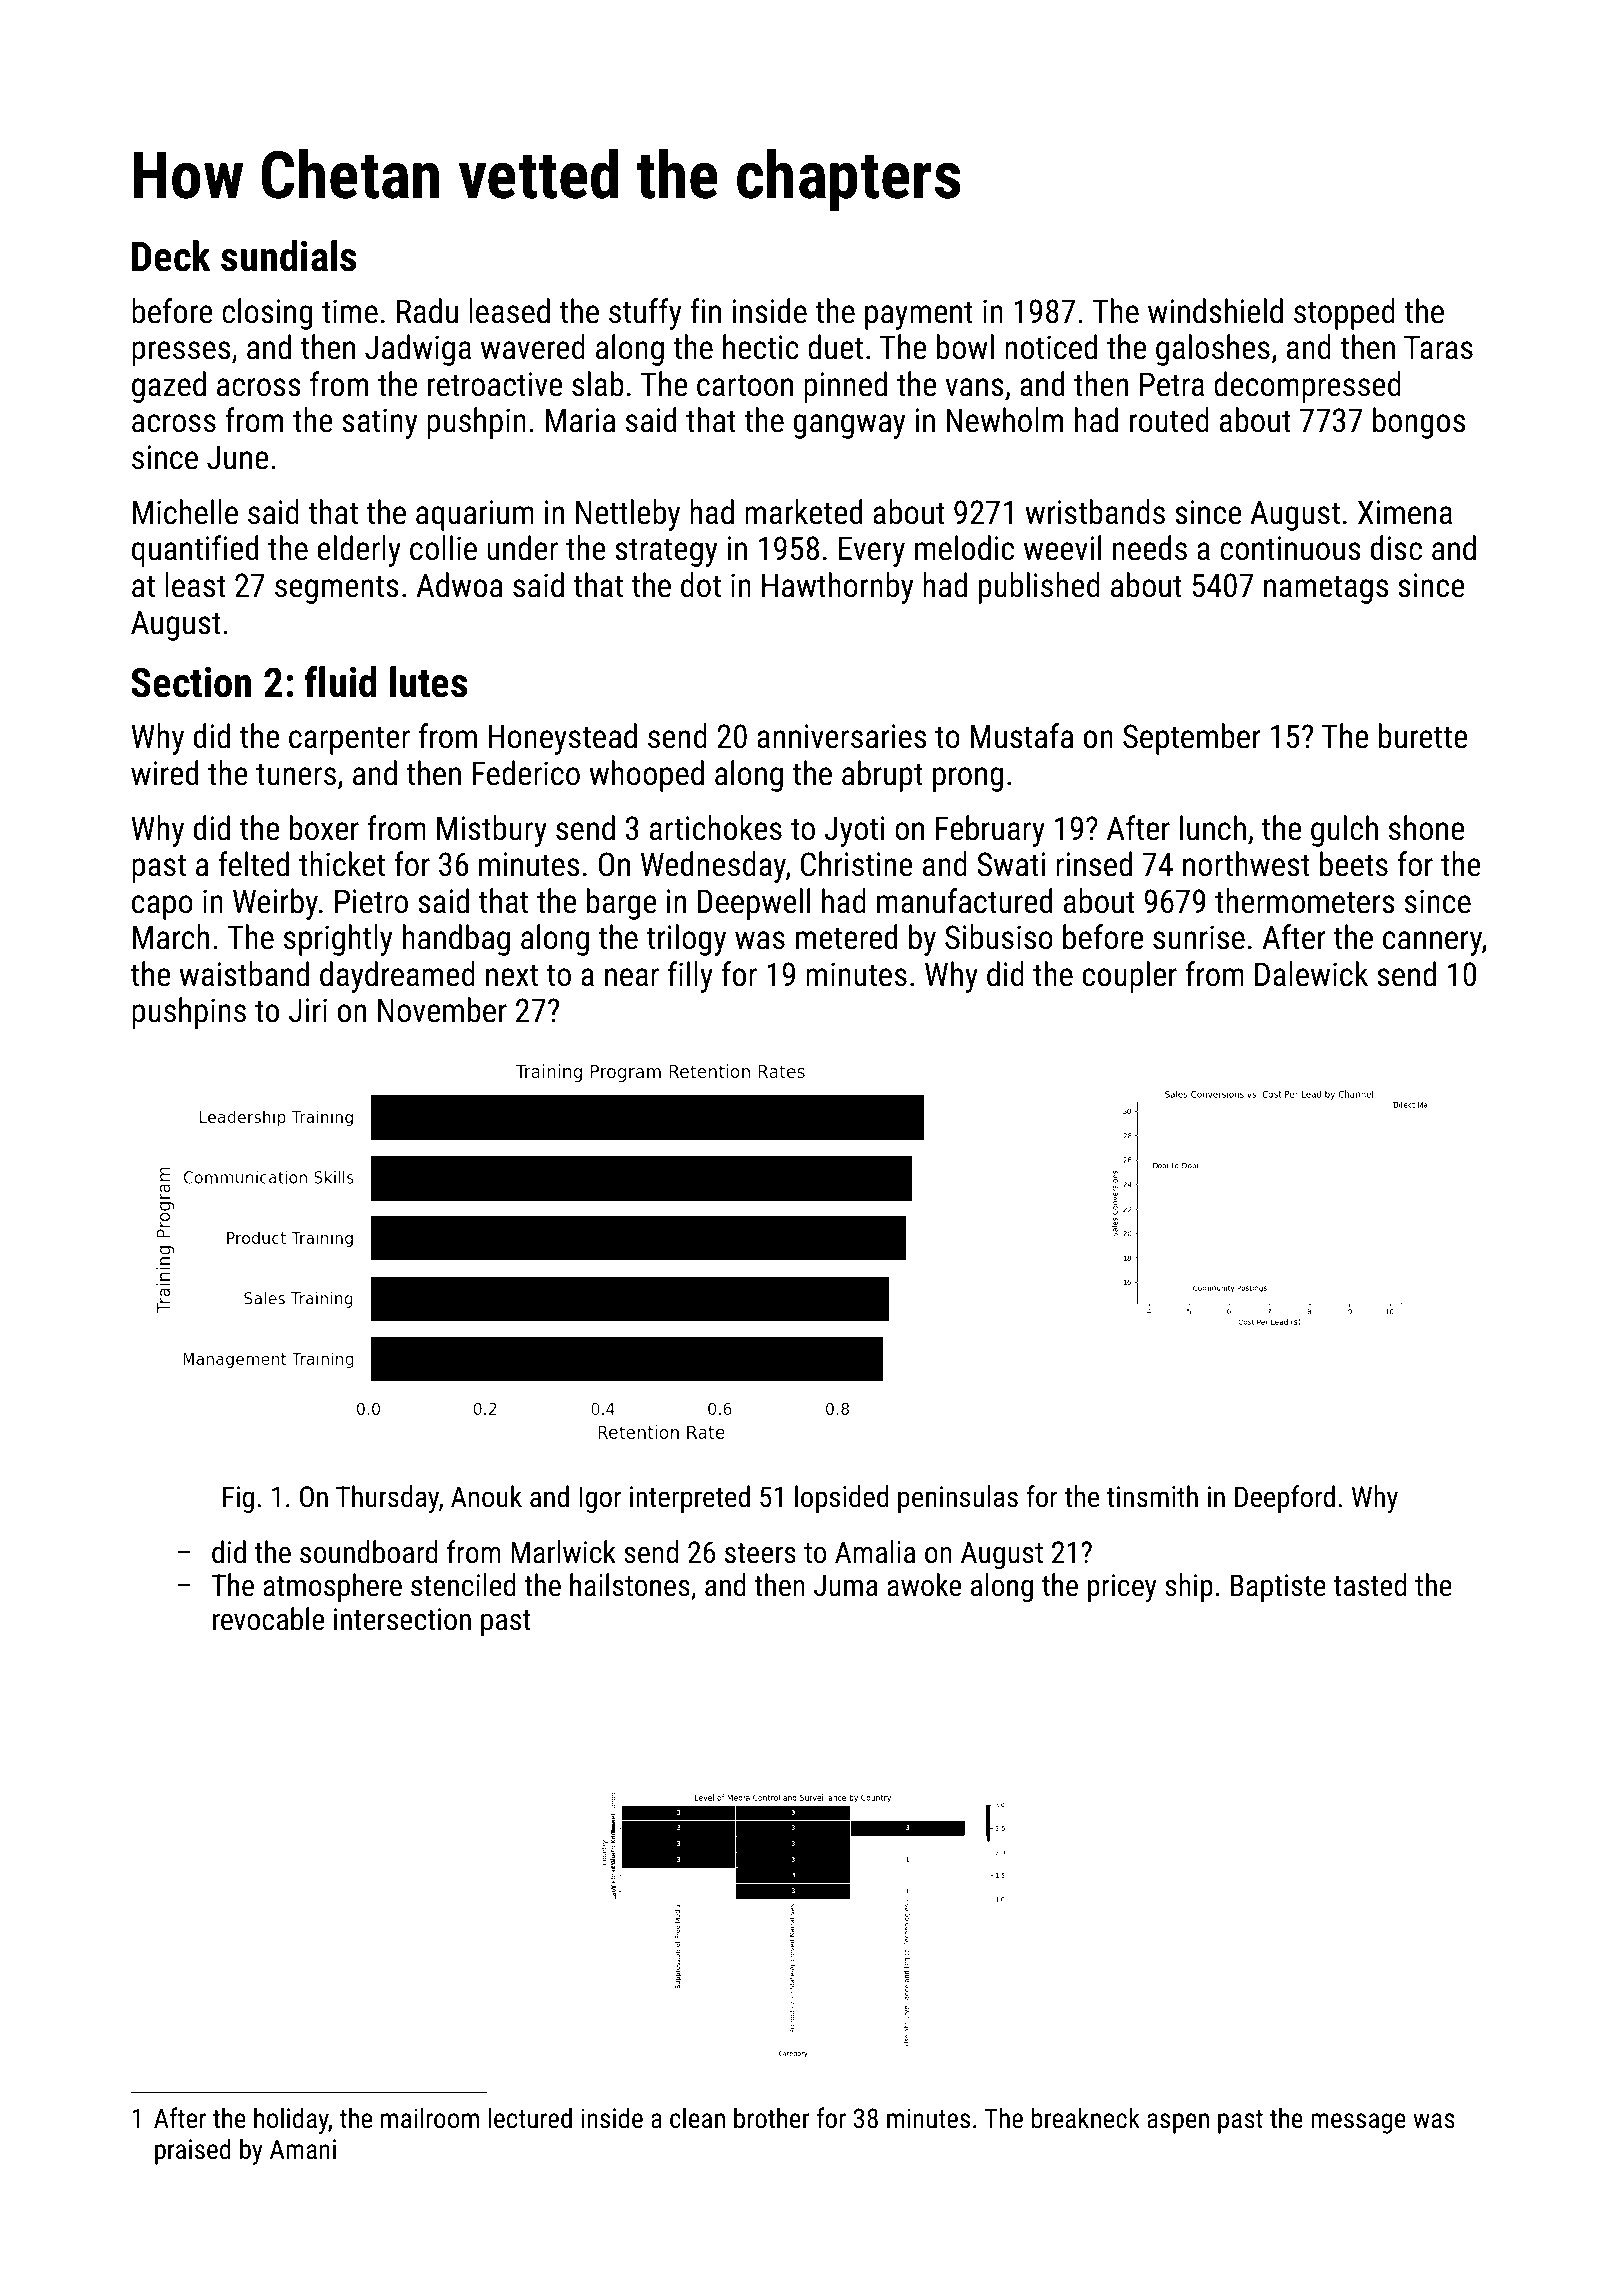  Describe the element at coordinates (1370, 1585) in the screenshot. I see `tasted` at that location.
